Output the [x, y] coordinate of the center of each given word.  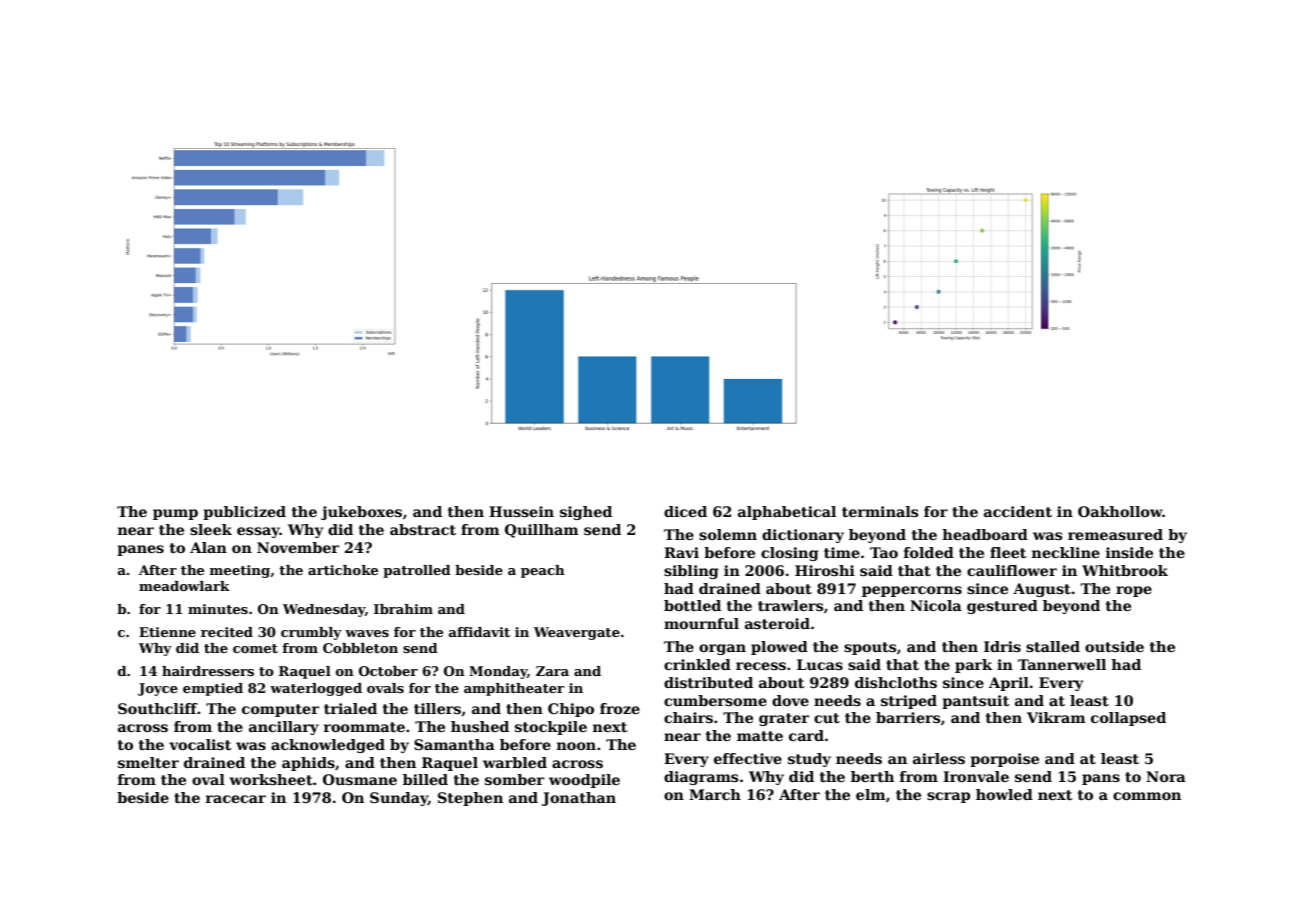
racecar [236, 799]
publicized [244, 513]
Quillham [542, 531]
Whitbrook [1125, 570]
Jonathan [579, 799]
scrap [948, 797]
